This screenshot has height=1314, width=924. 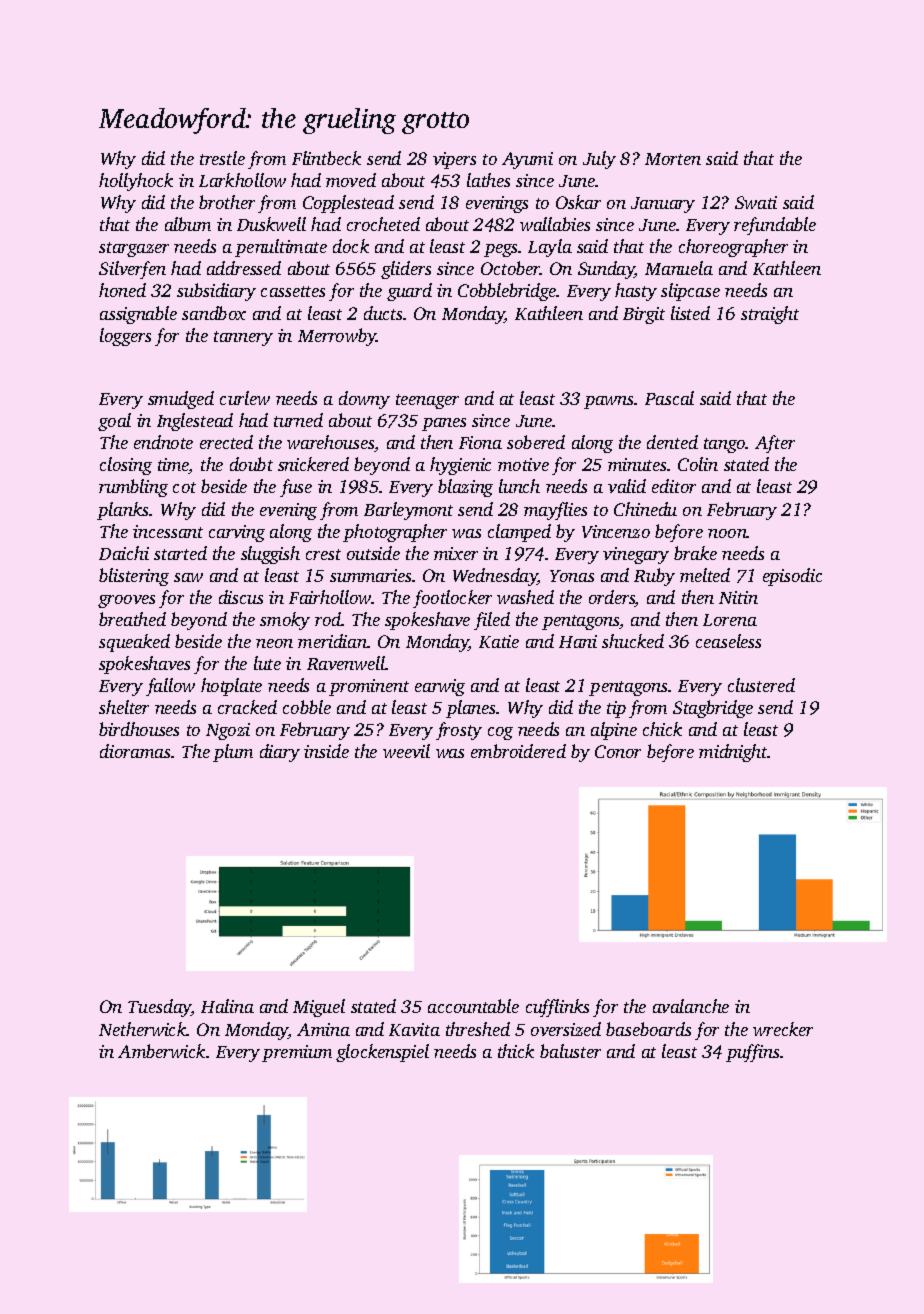 I want to click on hygienic, so click(x=460, y=466).
